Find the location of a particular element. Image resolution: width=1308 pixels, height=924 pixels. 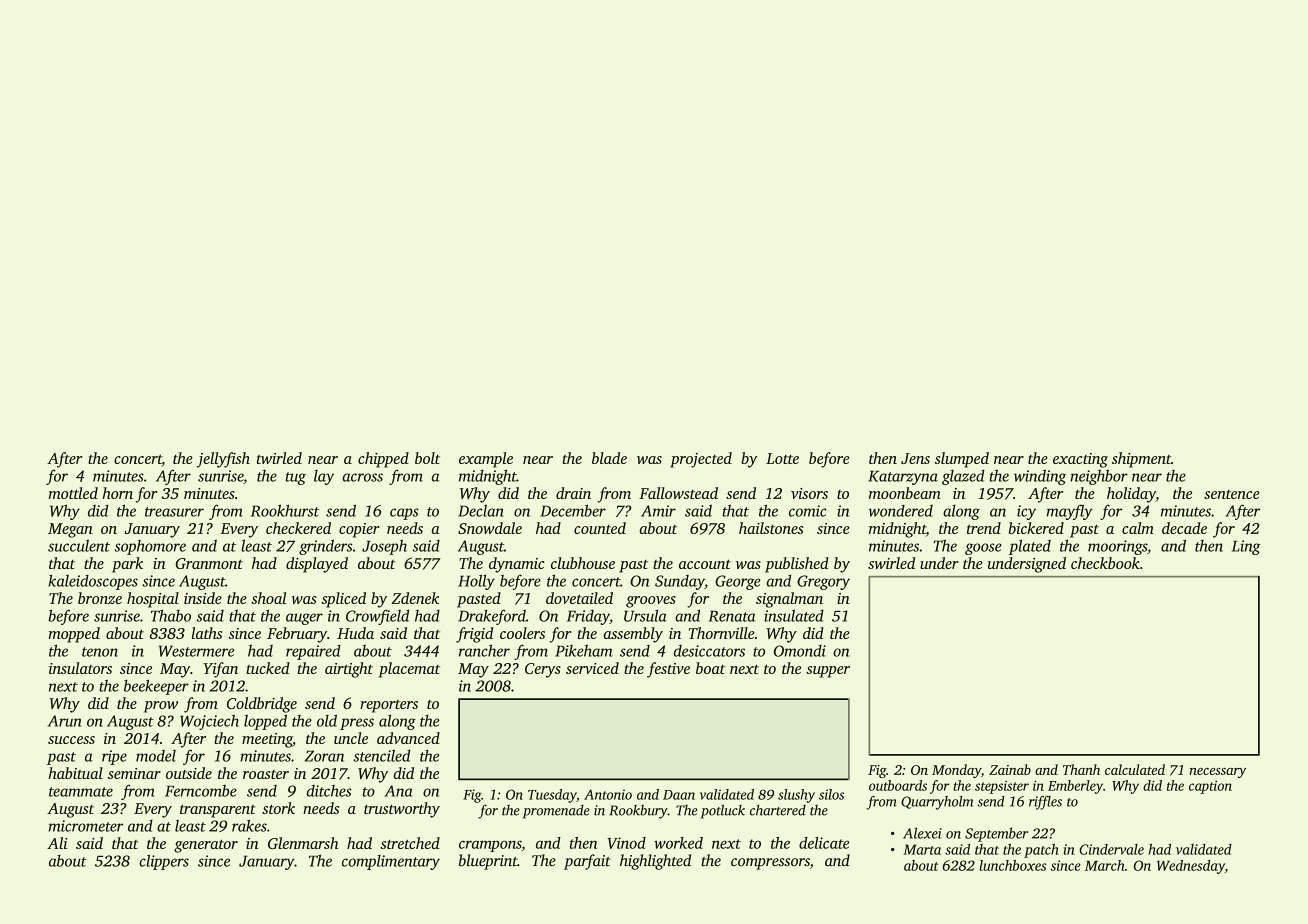

parfait is located at coordinates (587, 862).
